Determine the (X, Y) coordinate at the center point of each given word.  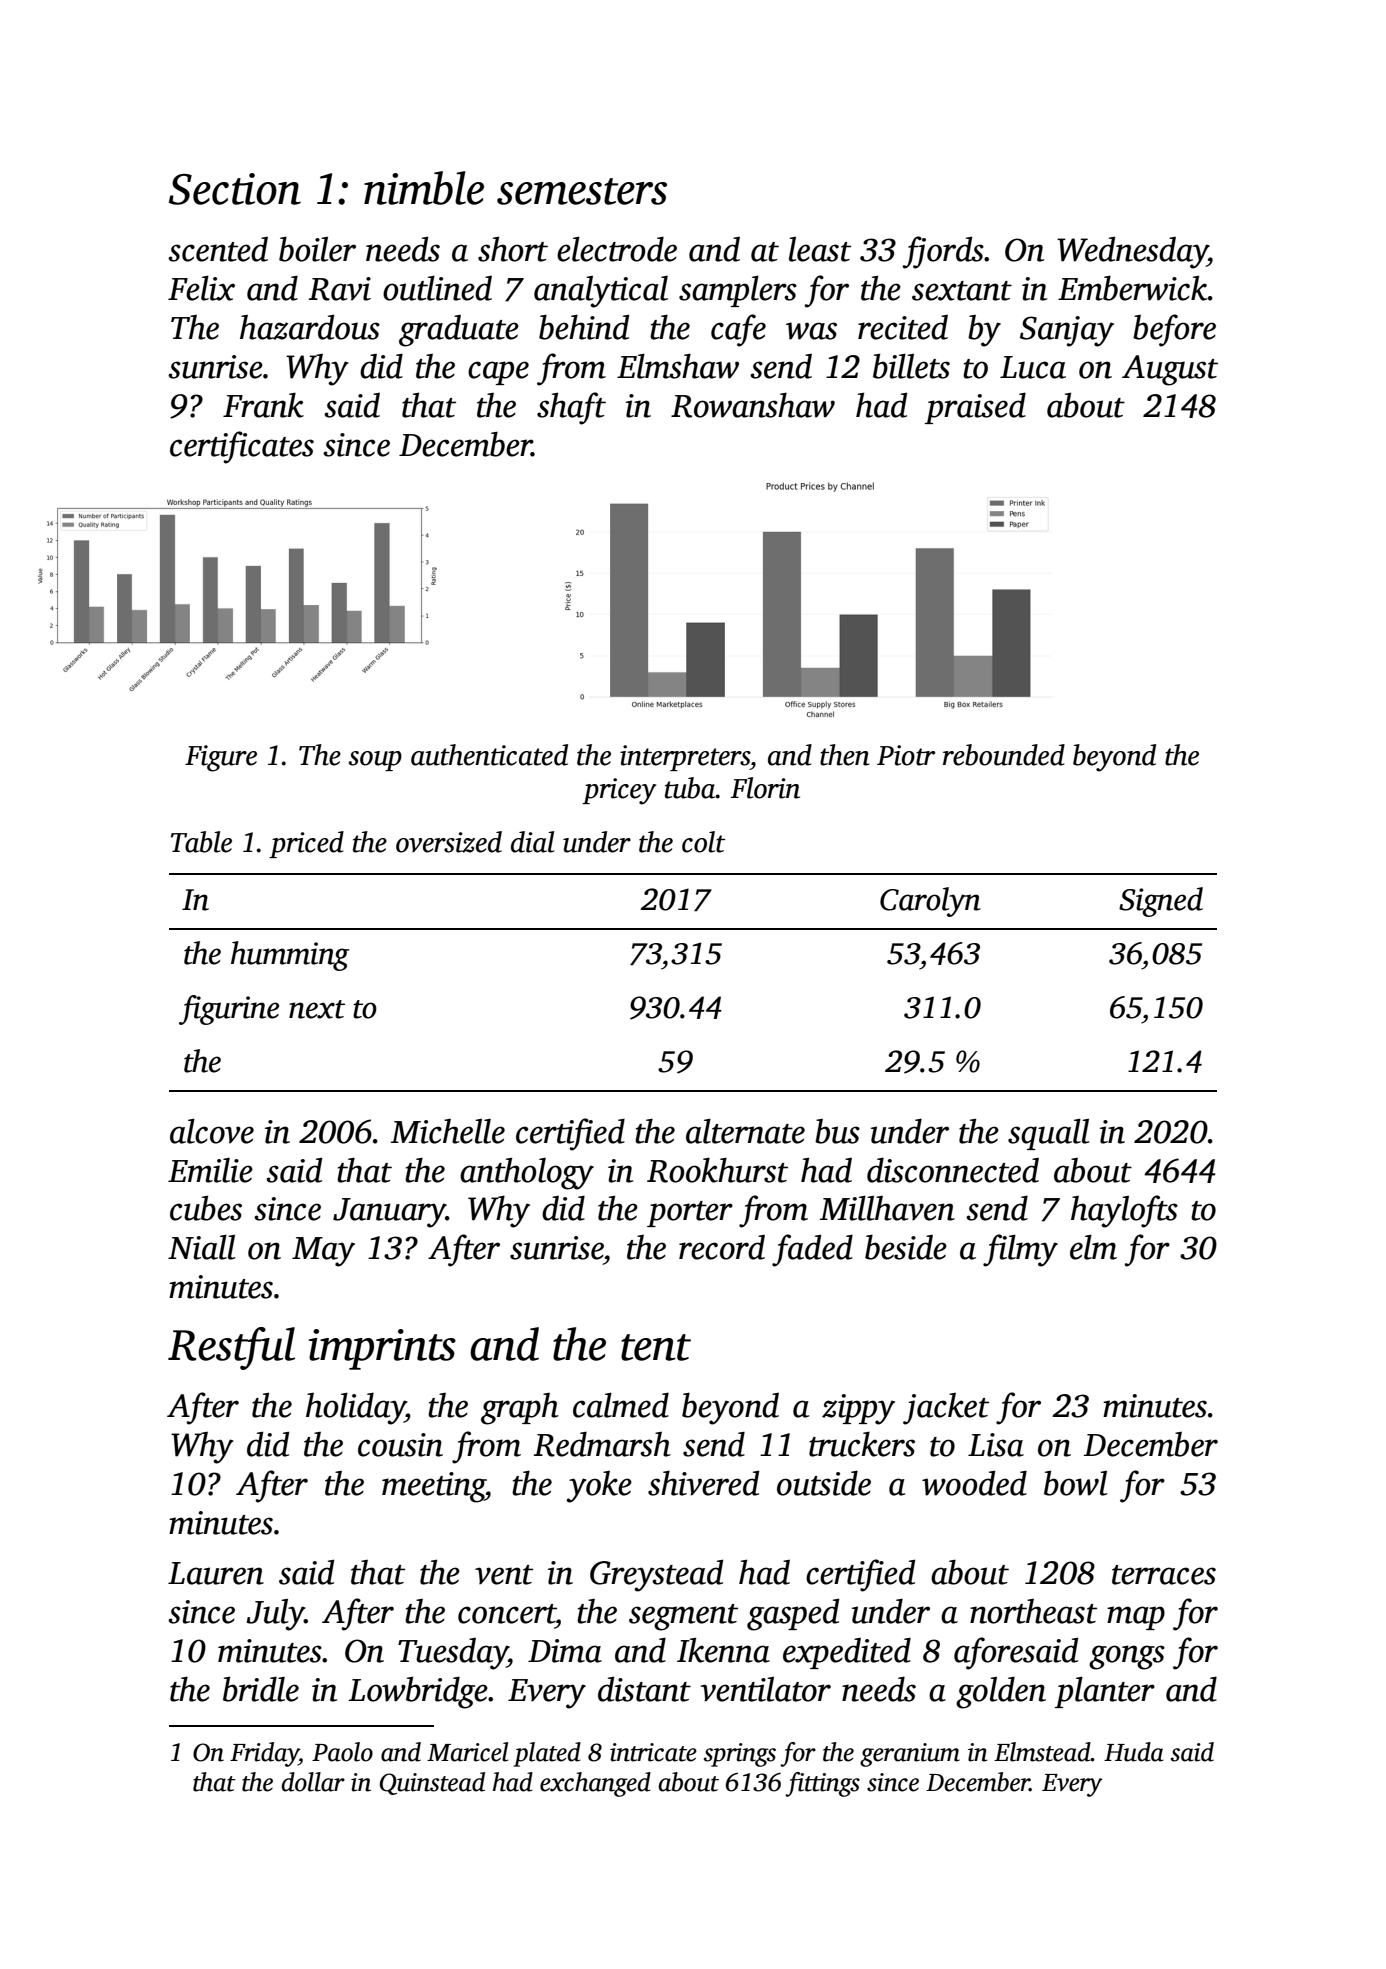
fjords (943, 252)
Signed (1161, 902)
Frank (263, 405)
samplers (738, 291)
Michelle (448, 1131)
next (317, 1009)
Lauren (216, 1573)
